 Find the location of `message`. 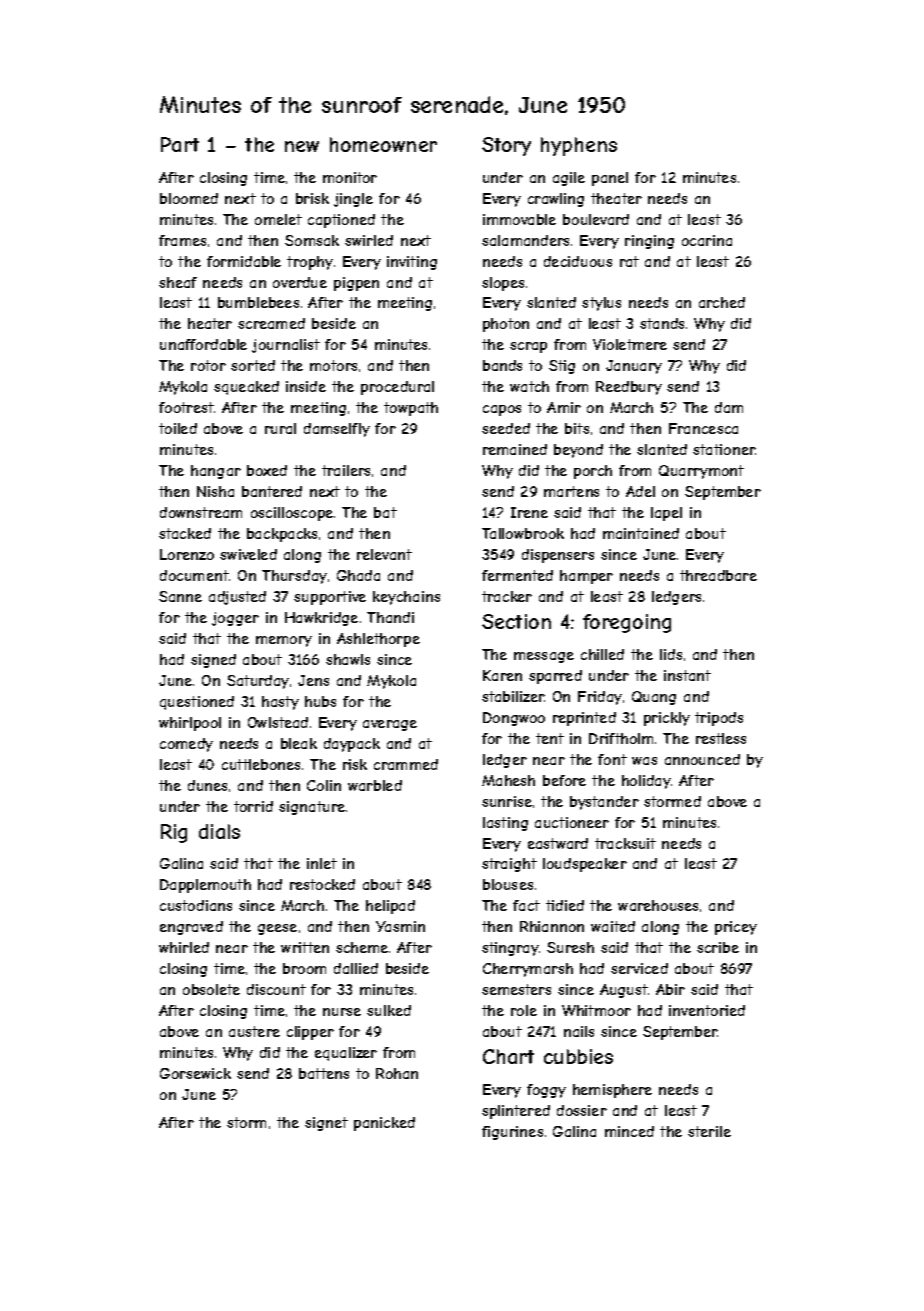

message is located at coordinates (544, 657).
